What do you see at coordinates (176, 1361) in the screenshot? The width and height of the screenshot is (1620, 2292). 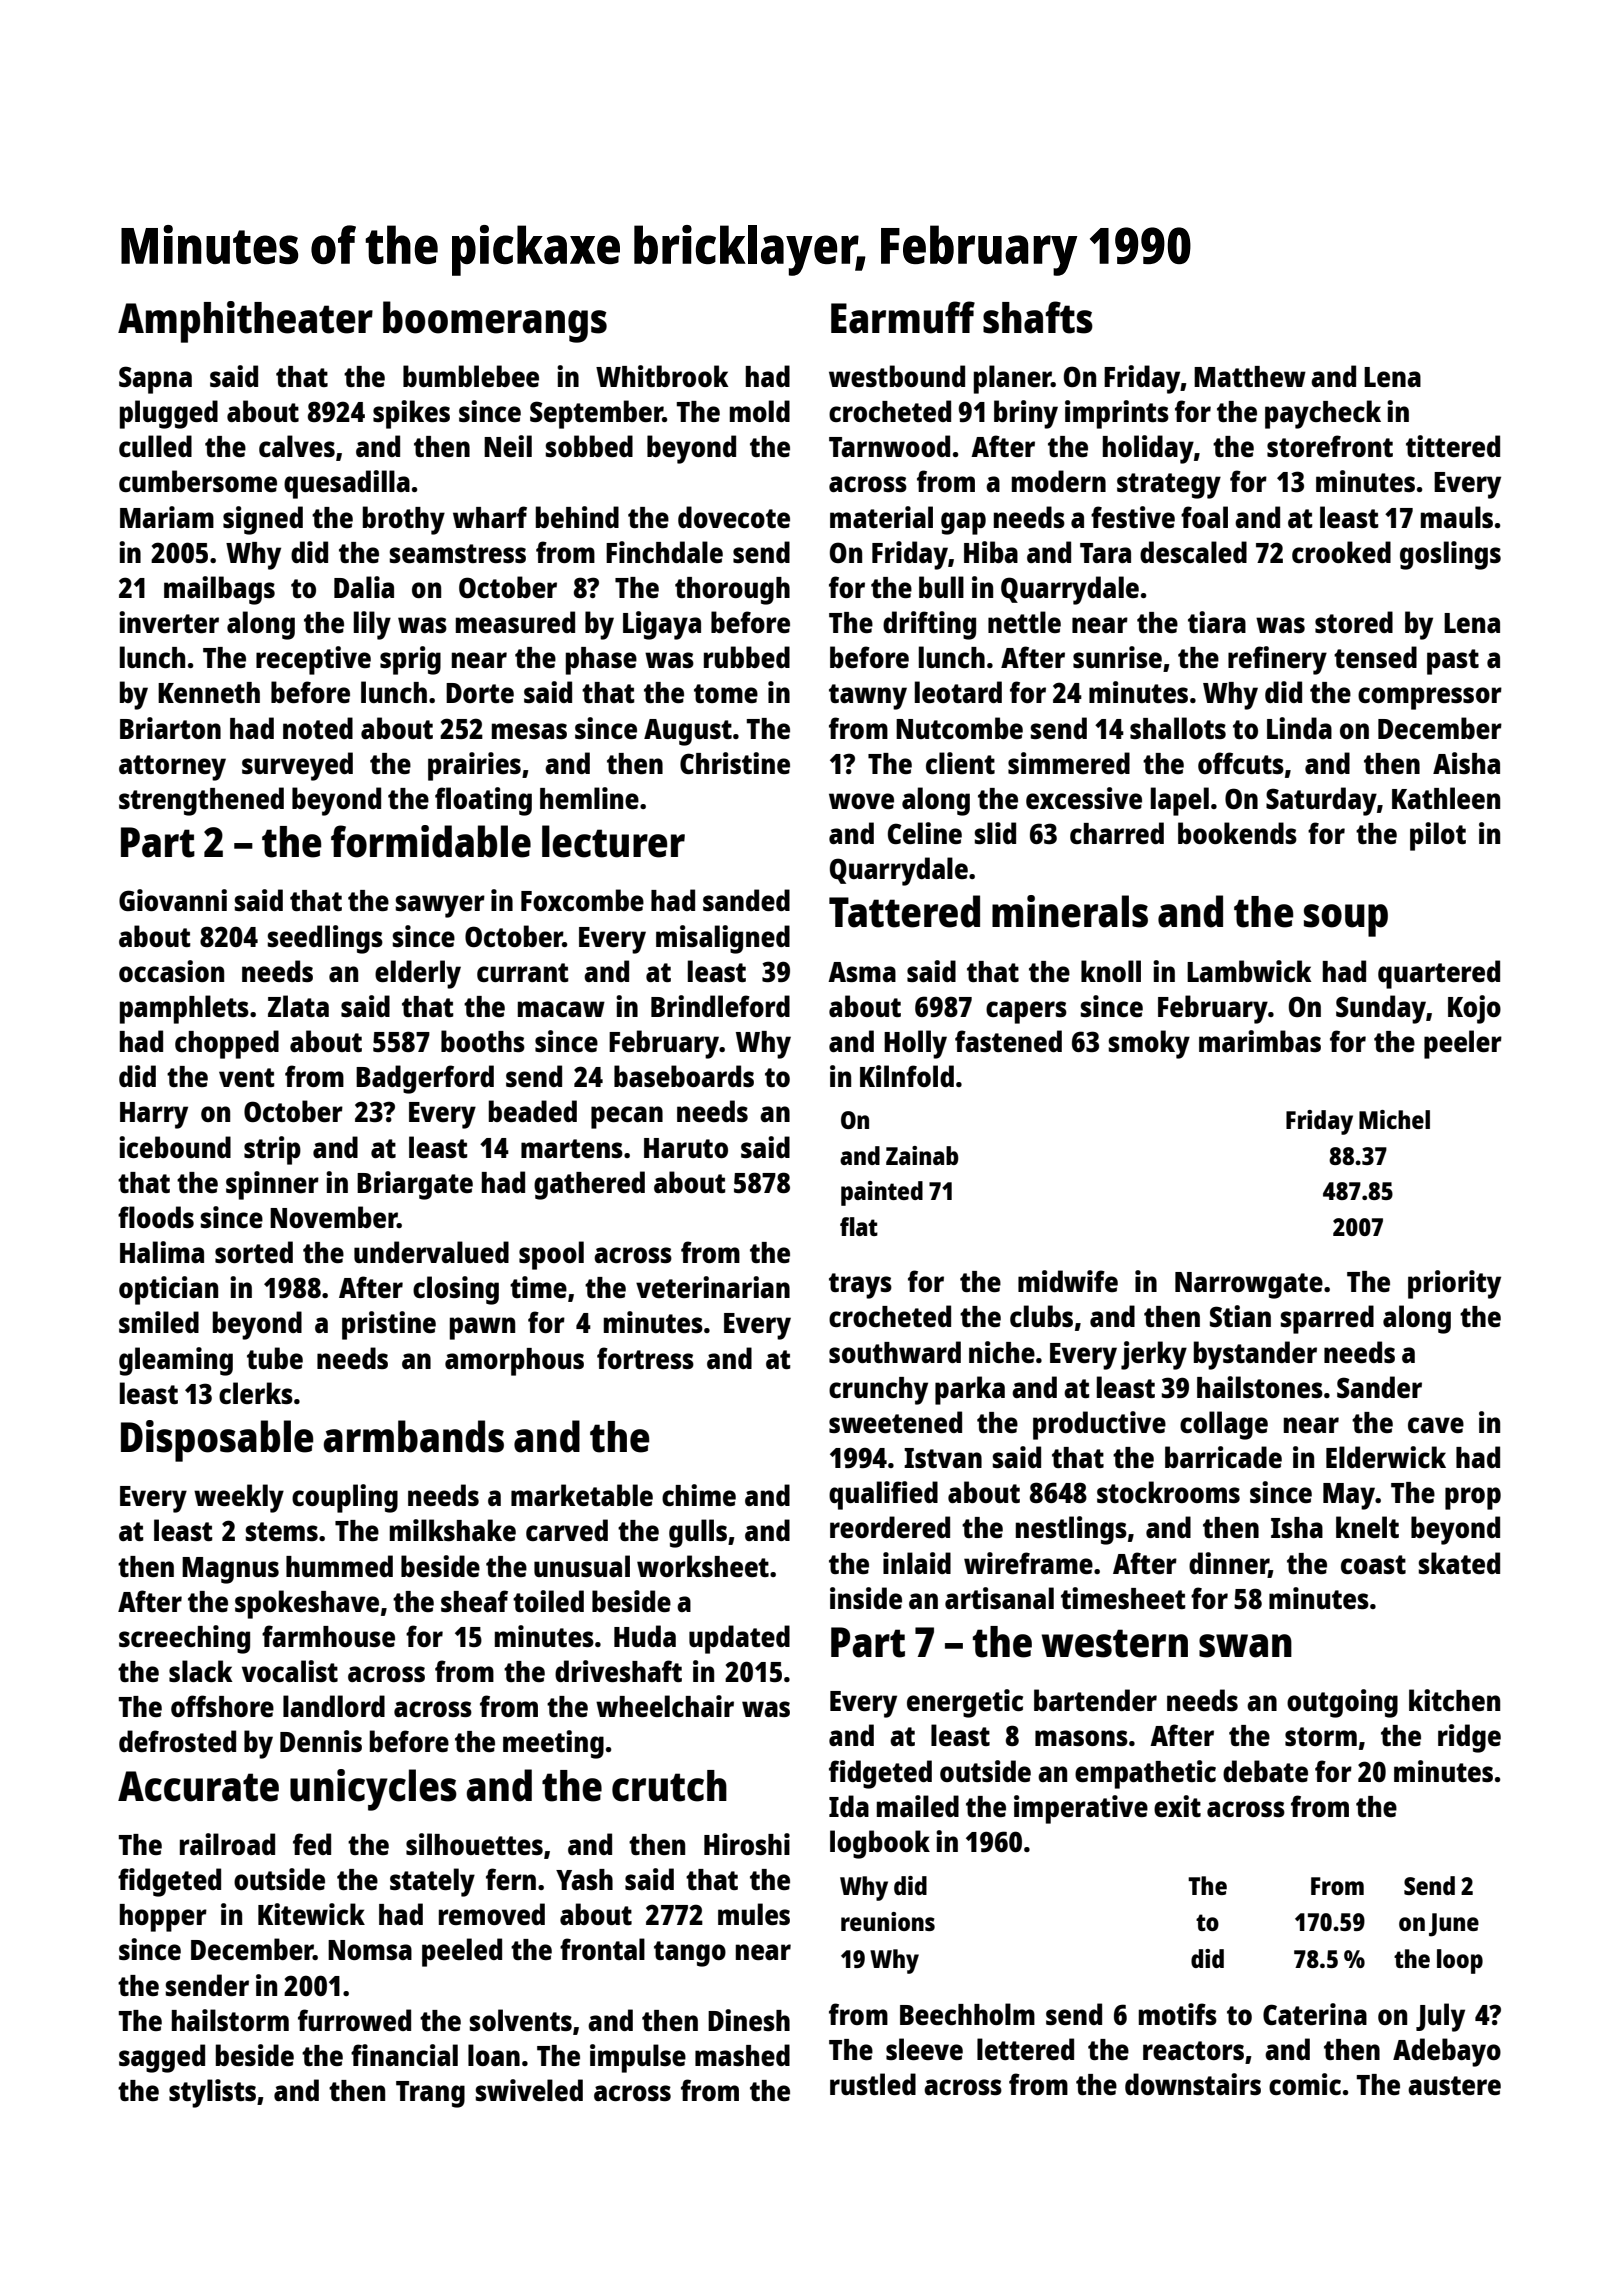 I see `gleaming` at bounding box center [176, 1361].
